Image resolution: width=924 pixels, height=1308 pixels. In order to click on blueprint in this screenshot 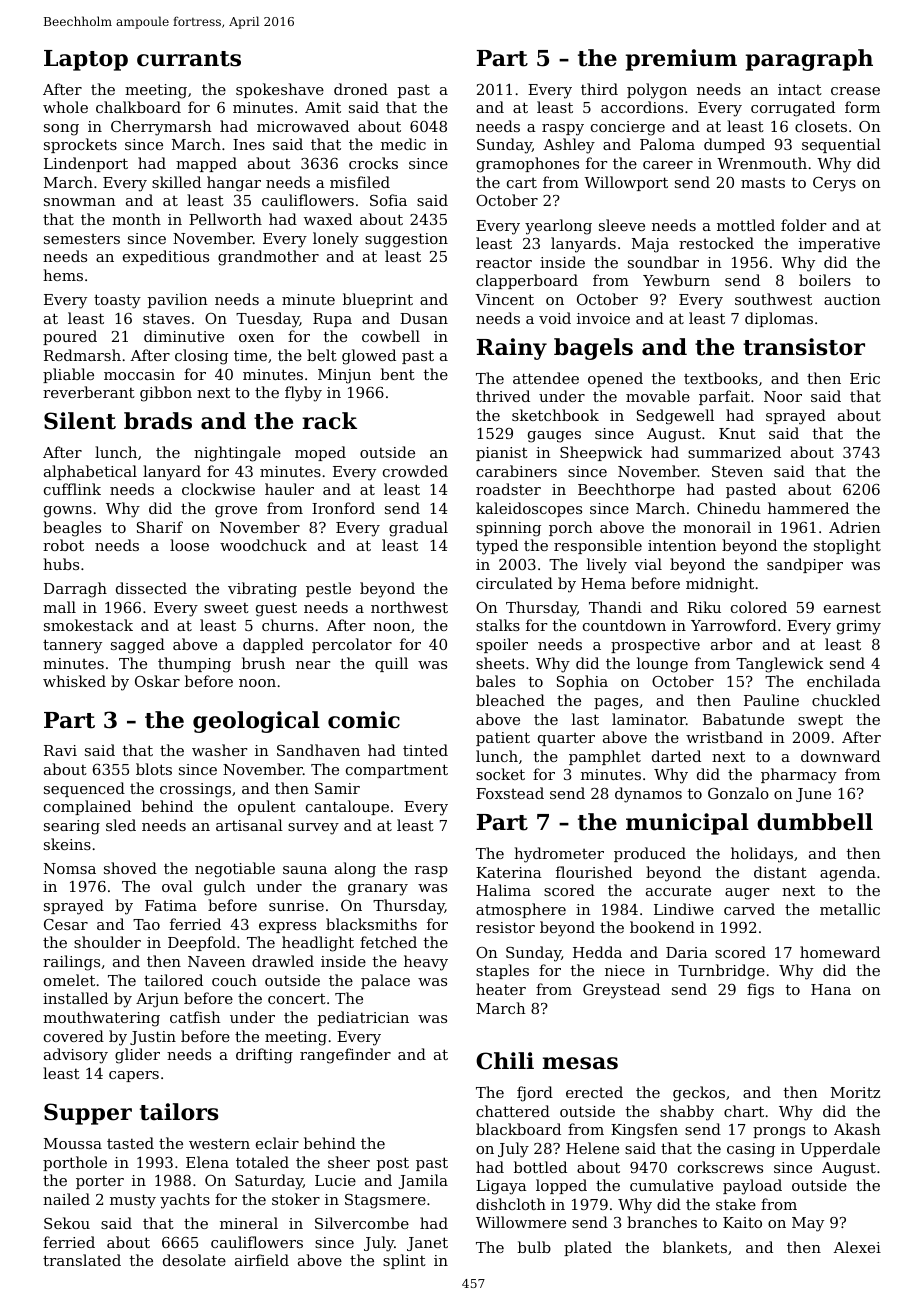, I will do `click(378, 300)`.
